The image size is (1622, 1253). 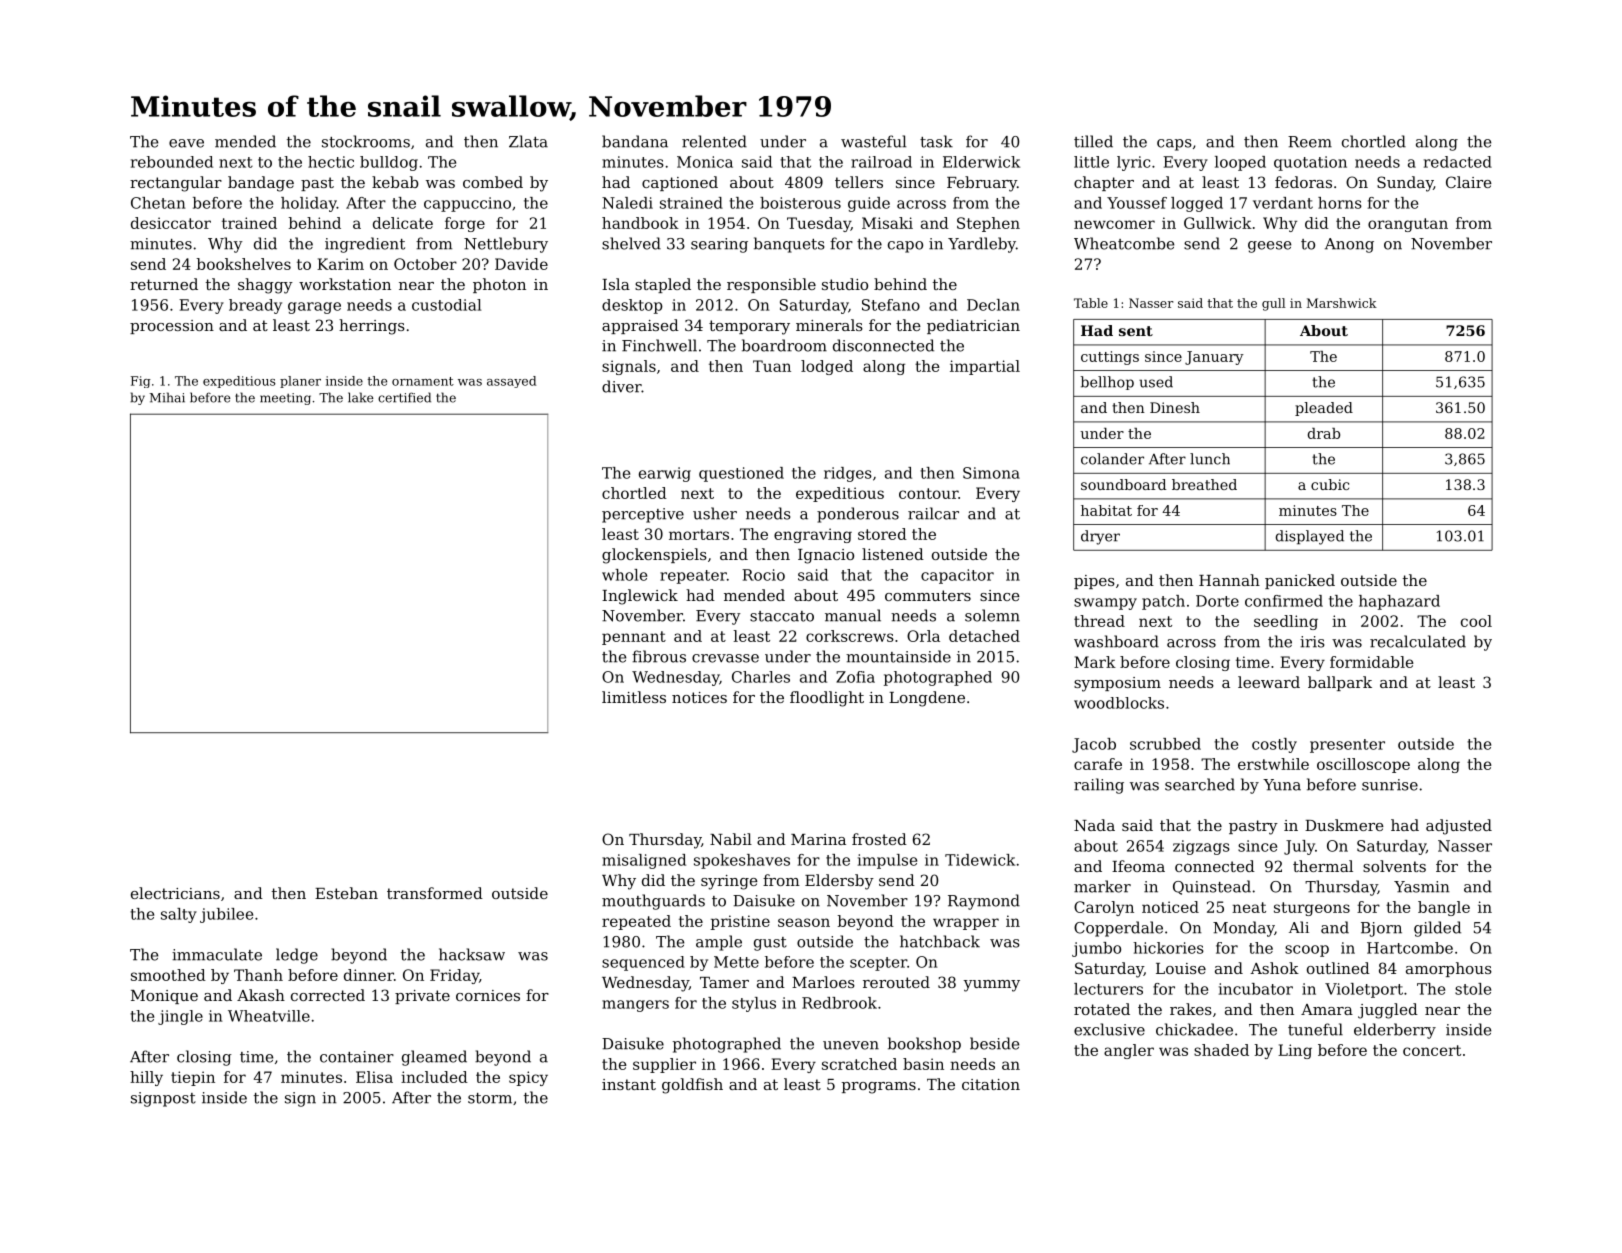 What do you see at coordinates (640, 223) in the page?
I see `handbook` at bounding box center [640, 223].
